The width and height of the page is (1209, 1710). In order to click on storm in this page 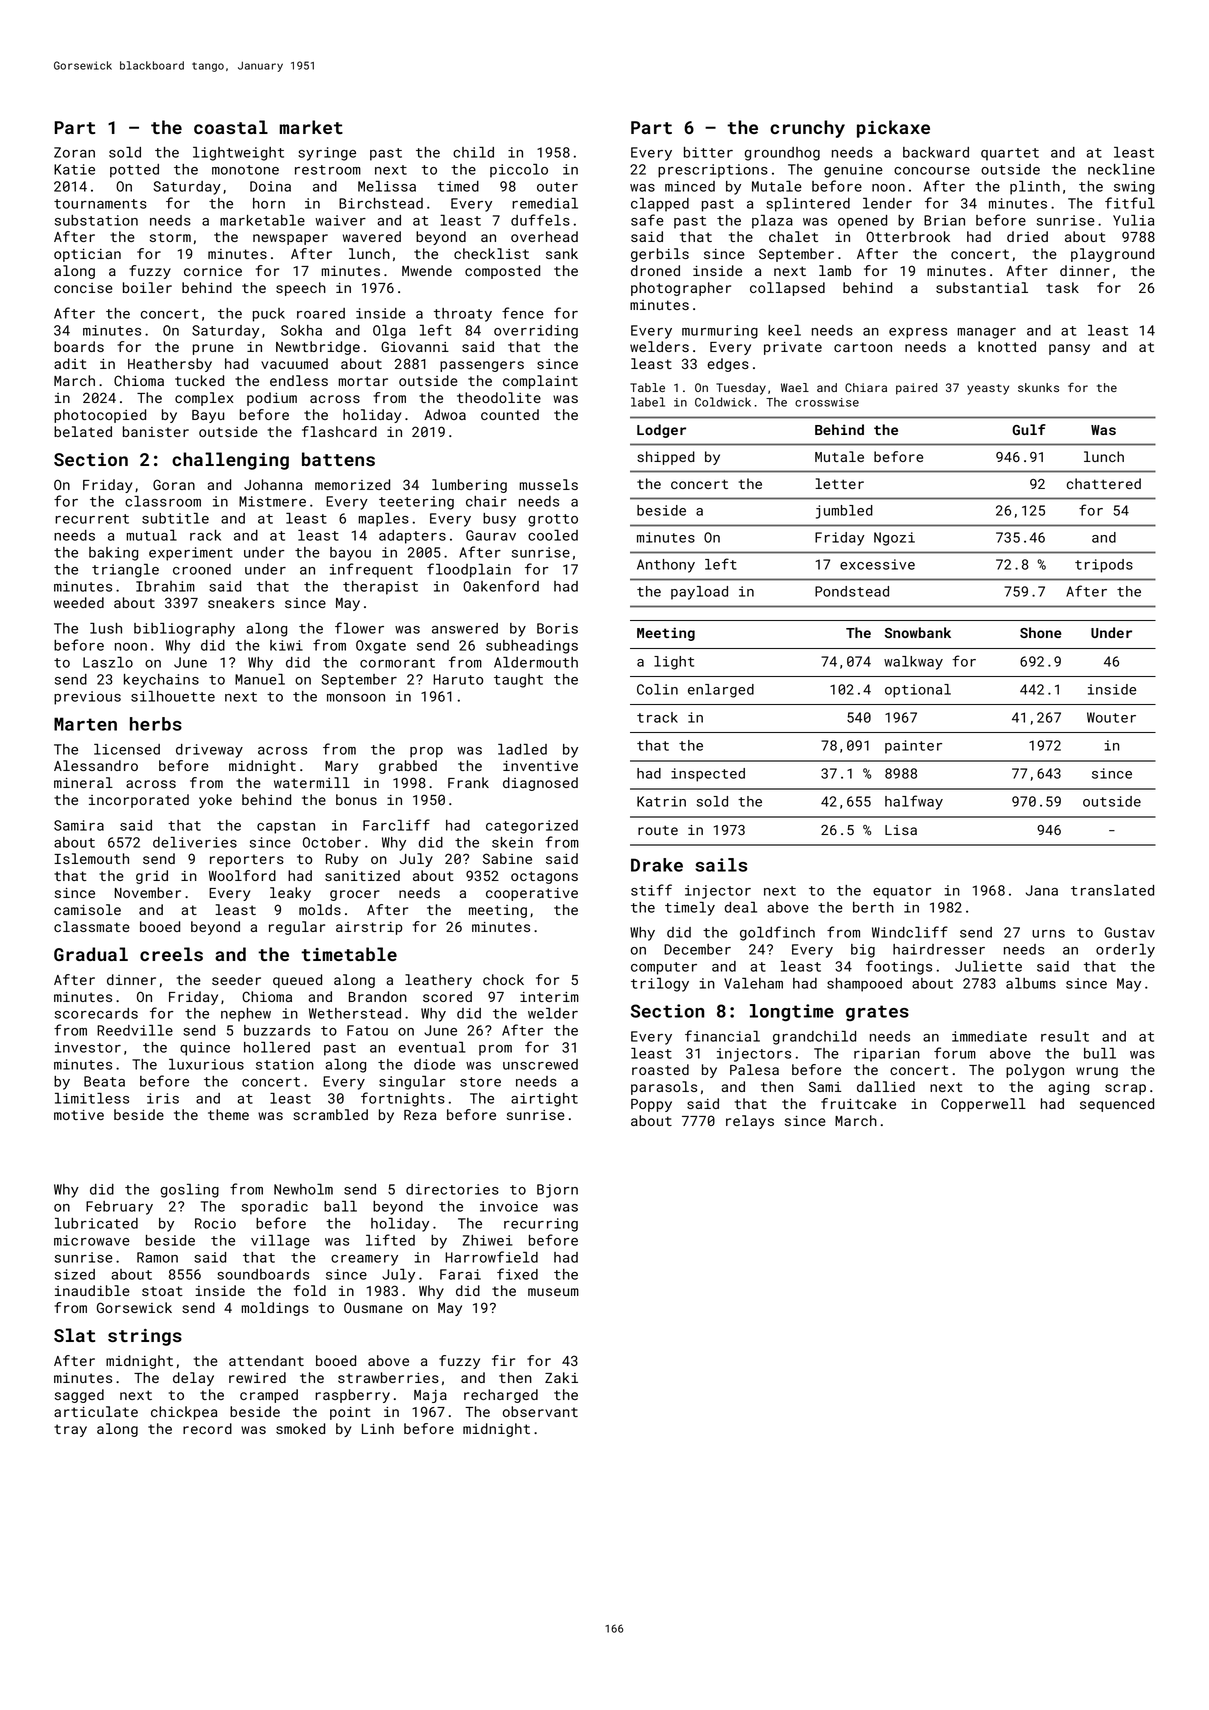, I will do `click(170, 237)`.
